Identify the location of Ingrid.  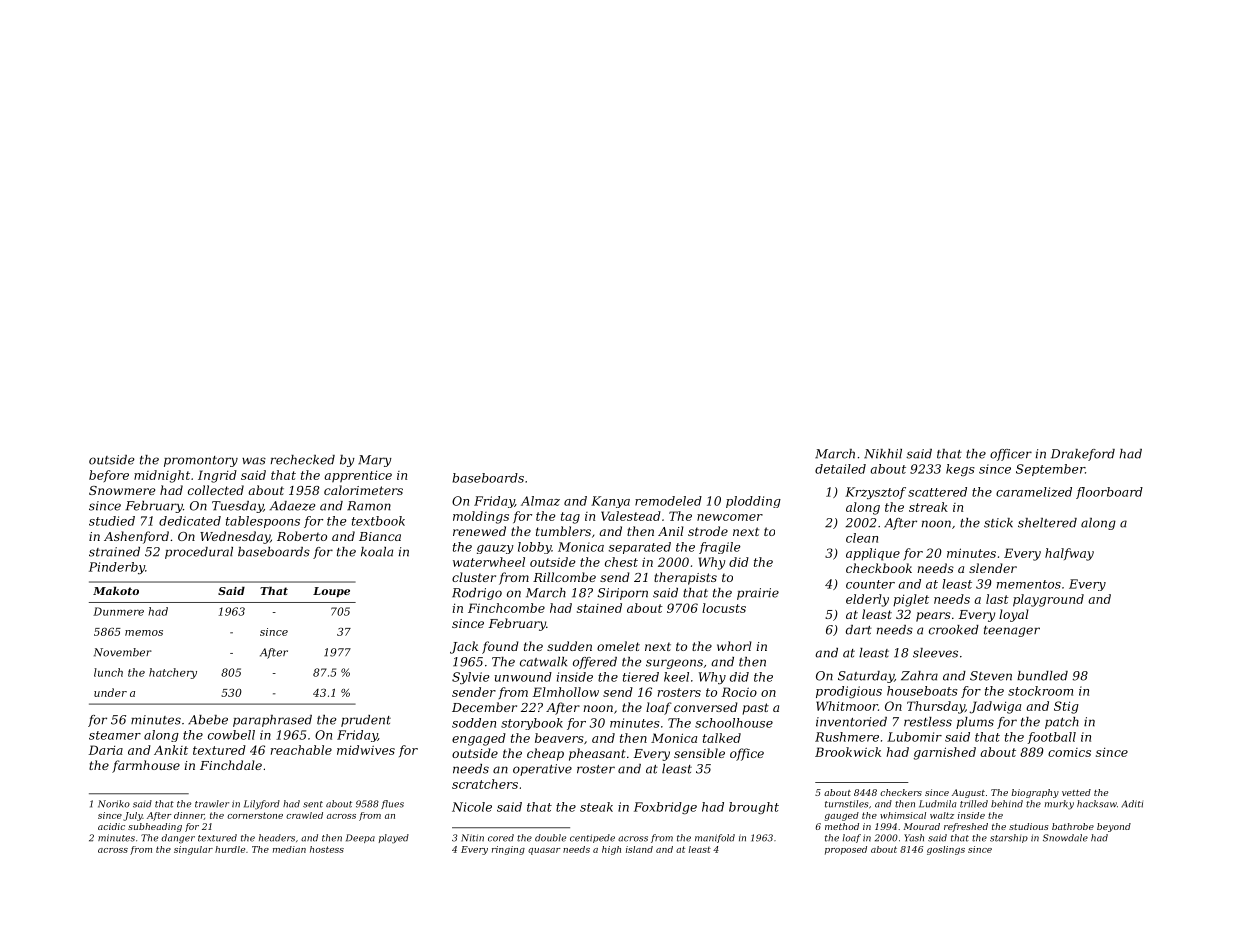
(217, 476).
